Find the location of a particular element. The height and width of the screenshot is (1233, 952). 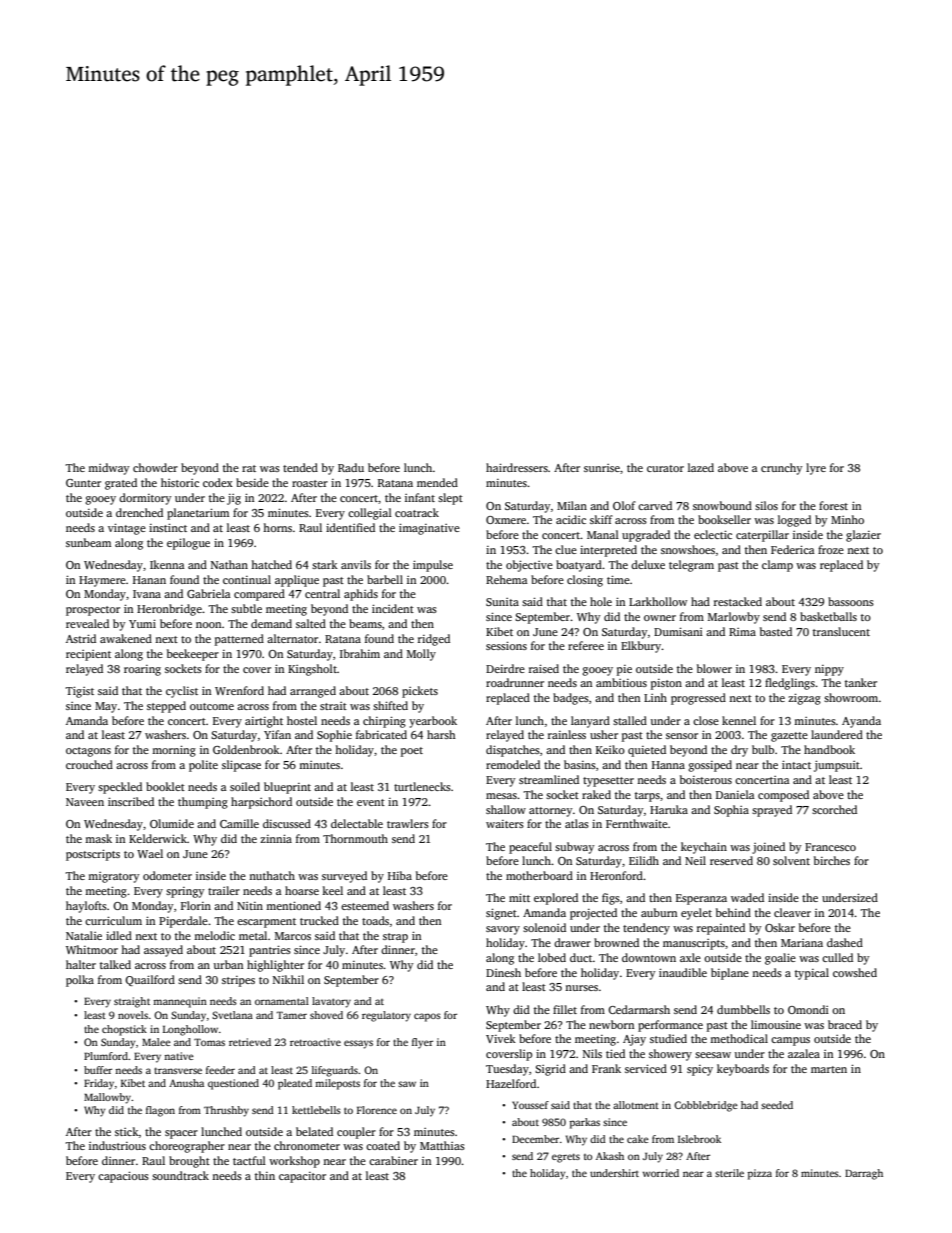

worried is located at coordinates (661, 1173).
